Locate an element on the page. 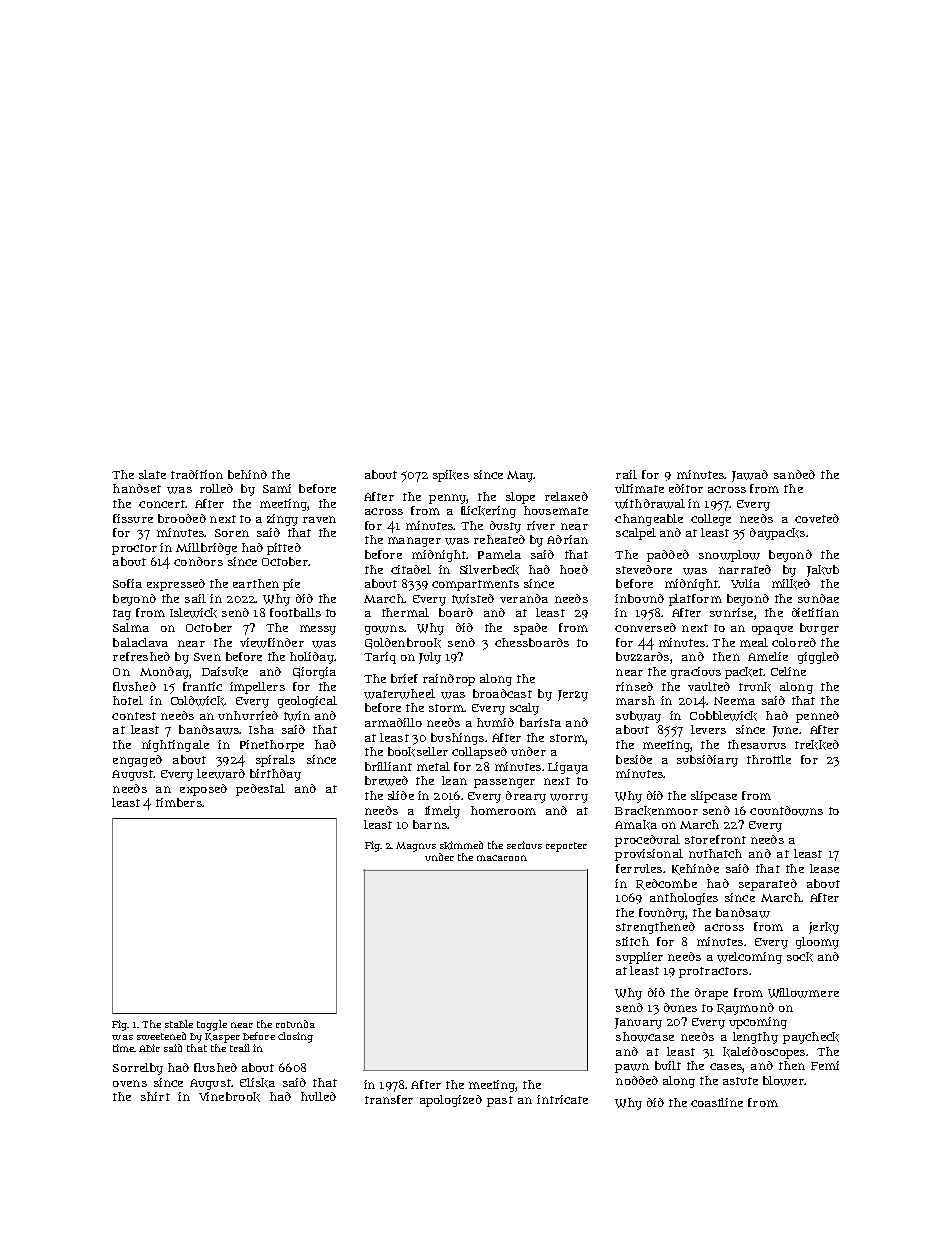 Image resolution: width=952 pixels, height=1233 pixels. apologized is located at coordinates (451, 1101).
